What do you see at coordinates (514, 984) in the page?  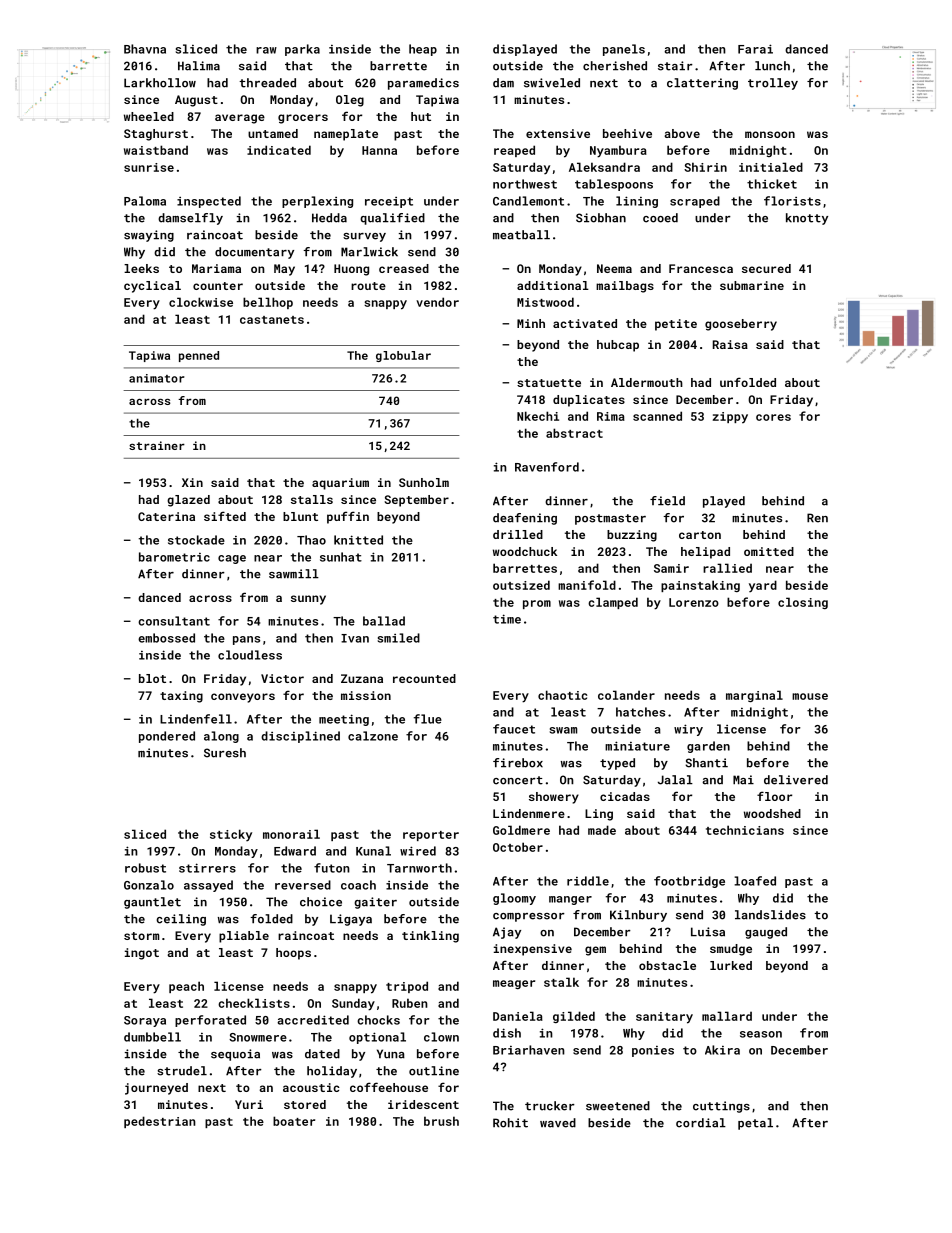 I see `meager` at bounding box center [514, 984].
